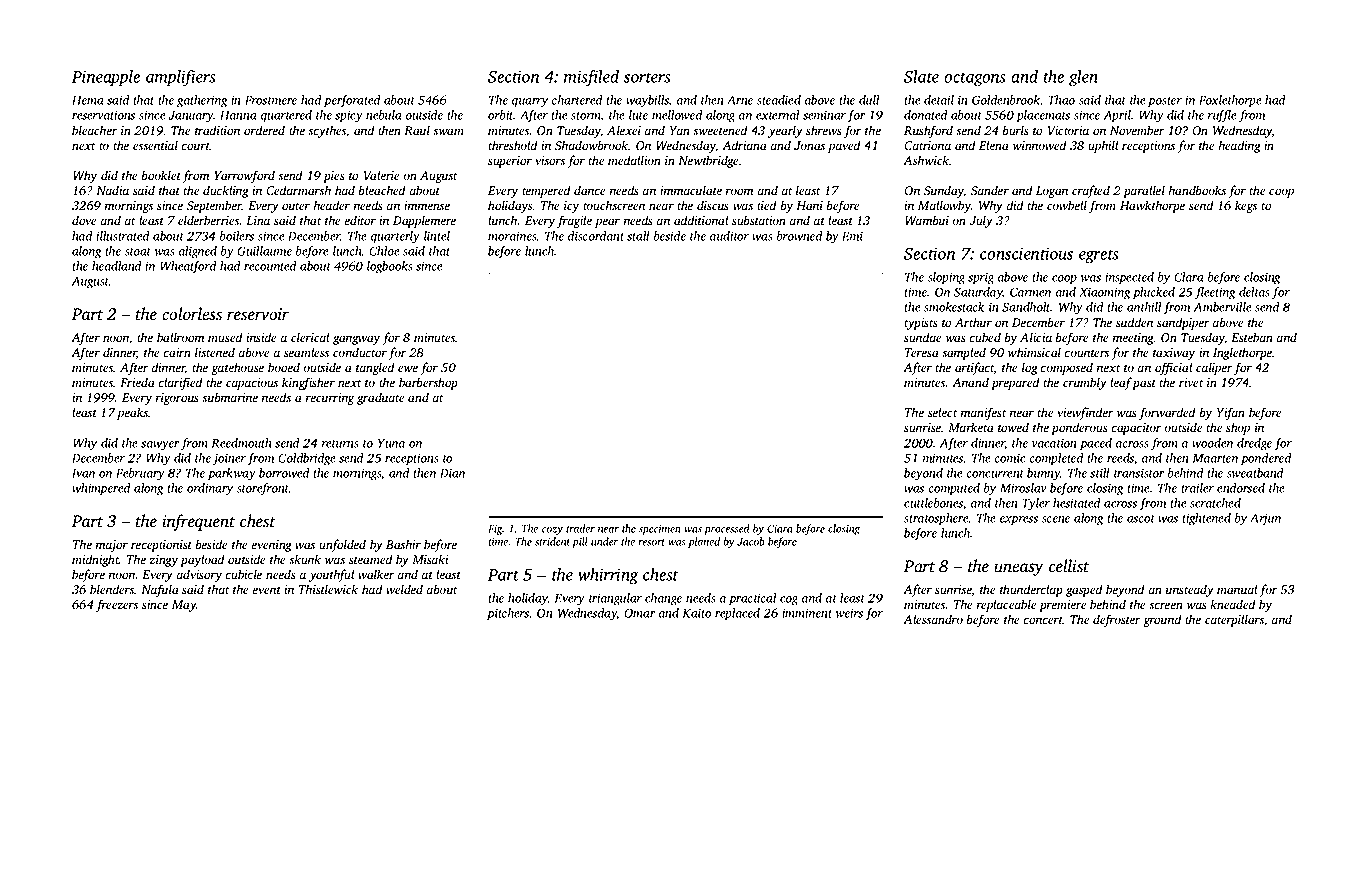 Image resolution: width=1372 pixels, height=887 pixels. Describe the element at coordinates (155, 145) in the screenshot. I see `essential` at that location.
